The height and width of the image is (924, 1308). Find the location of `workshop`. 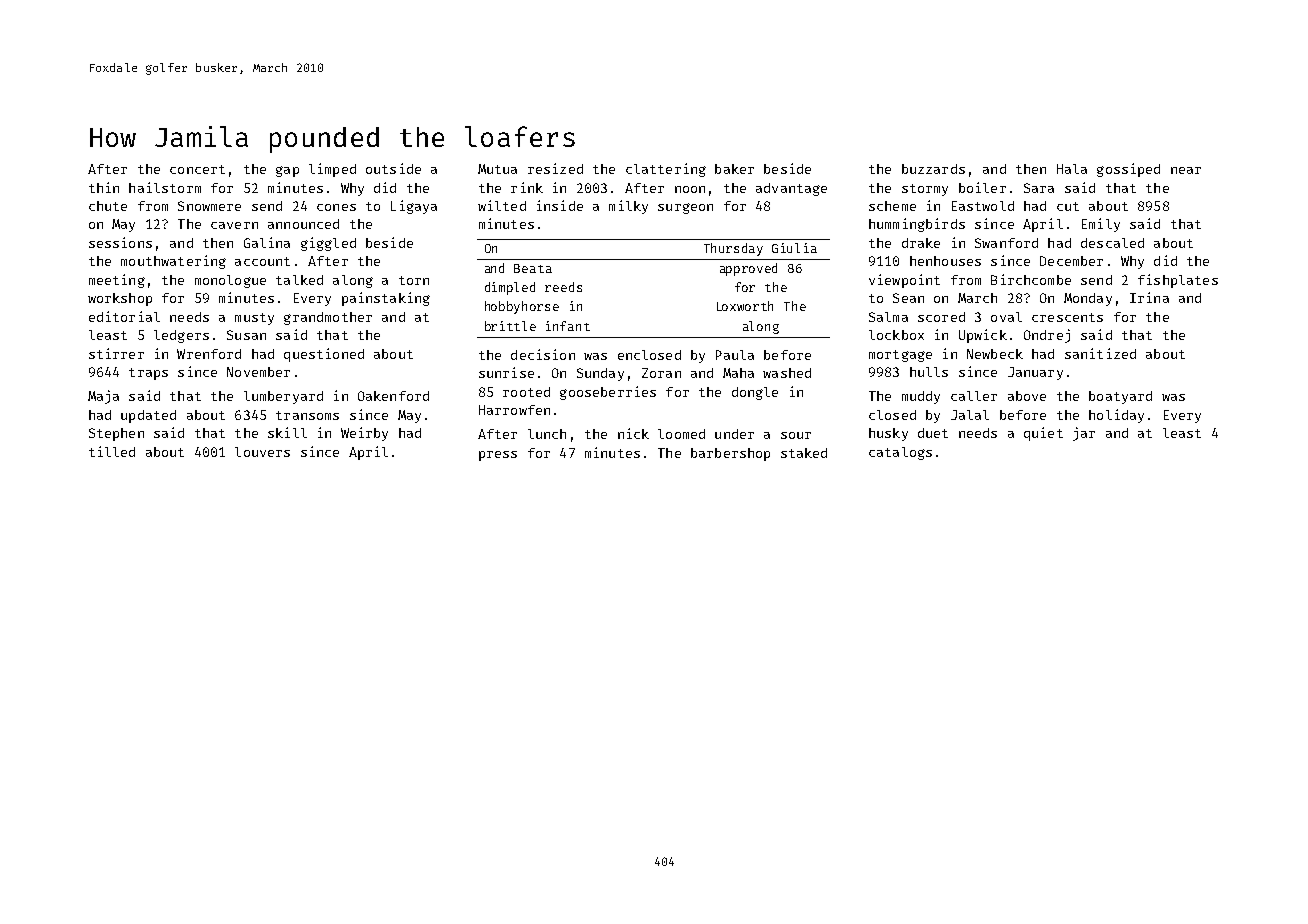

workshop is located at coordinates (120, 299).
